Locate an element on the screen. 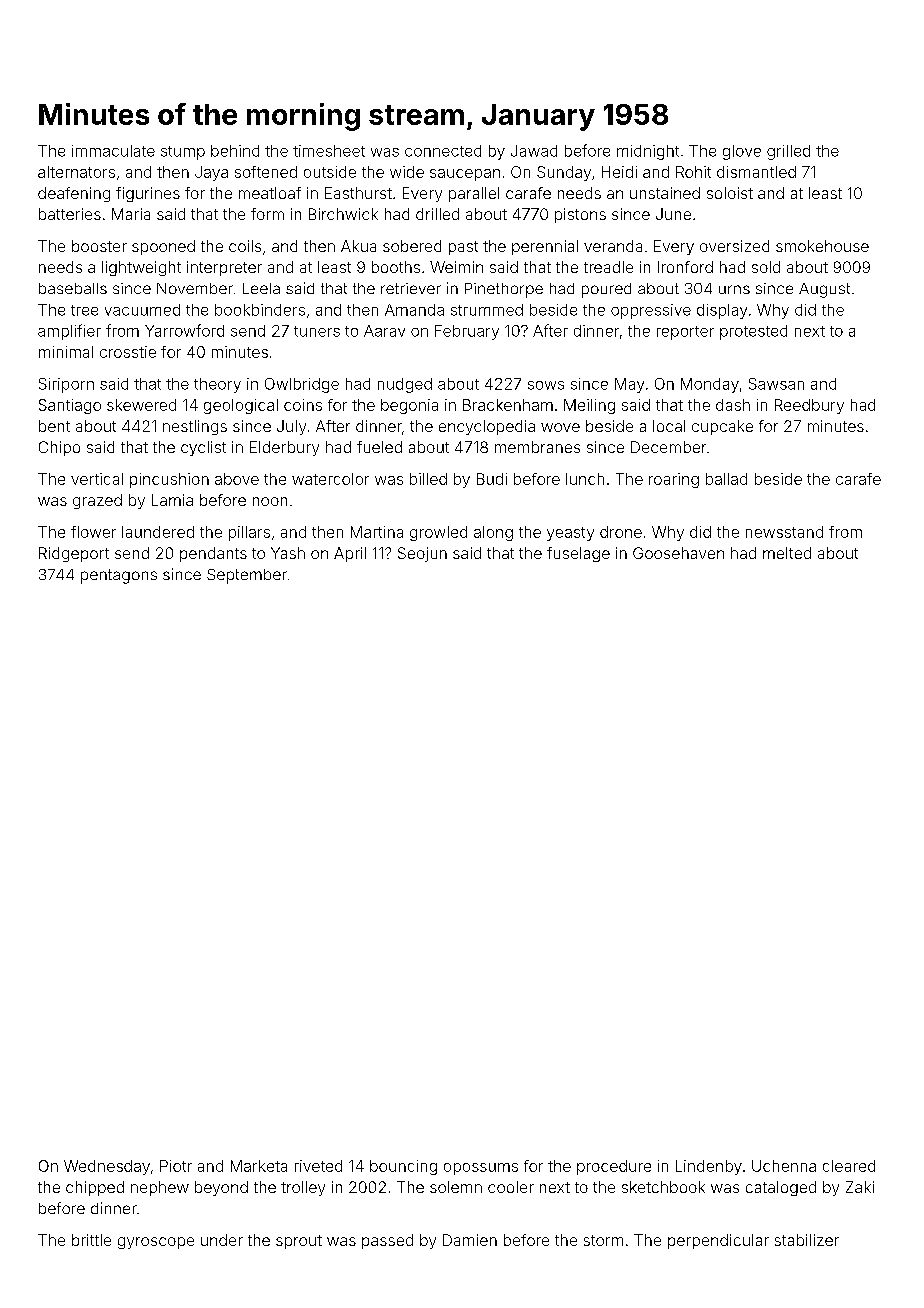 This screenshot has width=924, height=1308. melted is located at coordinates (787, 553).
